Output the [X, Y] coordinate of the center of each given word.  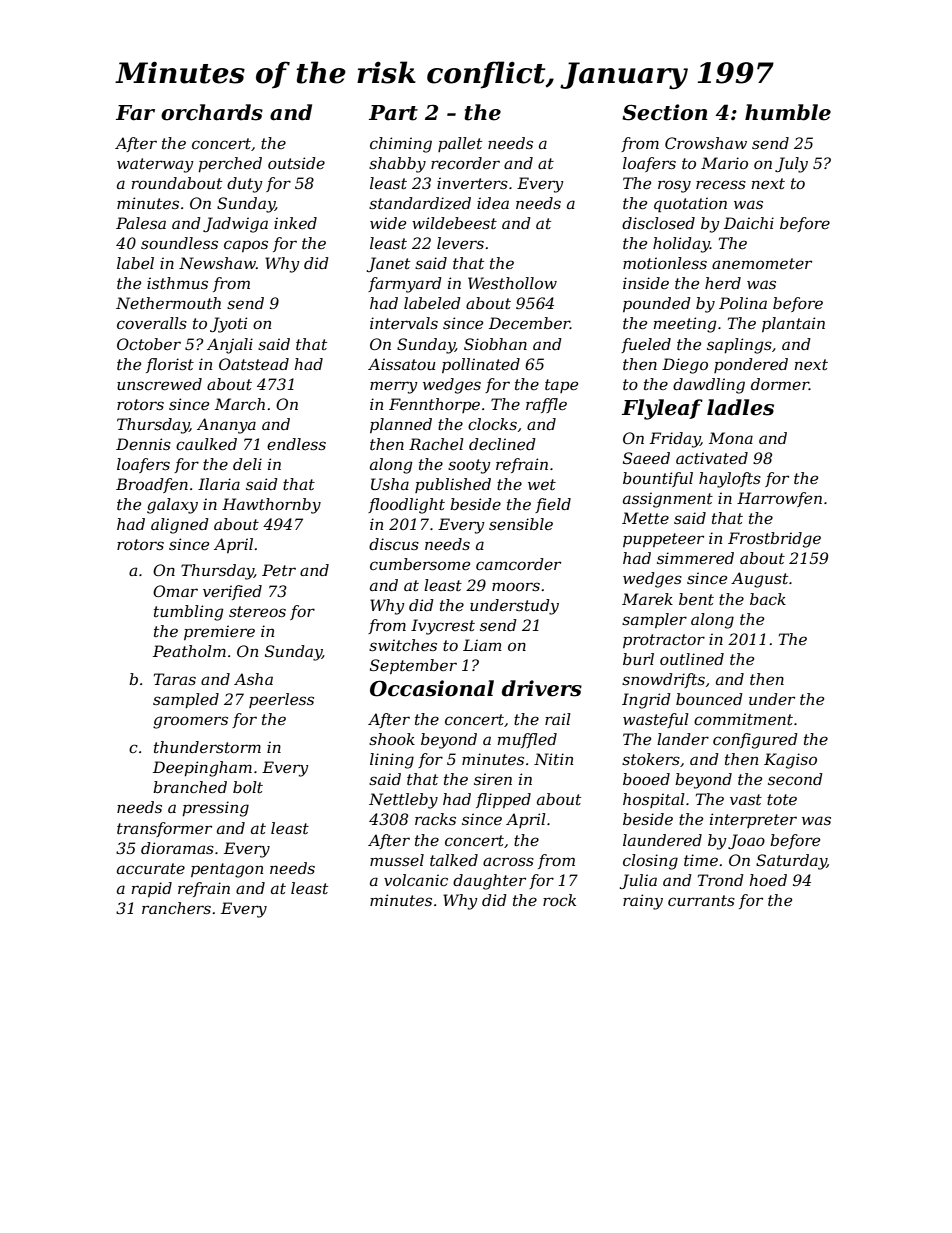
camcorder [518, 564]
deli [247, 464]
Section [665, 112]
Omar [175, 591]
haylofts [730, 480]
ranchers [176, 908]
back [768, 599]
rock [559, 900]
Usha [390, 484]
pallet [460, 144]
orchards [212, 112]
